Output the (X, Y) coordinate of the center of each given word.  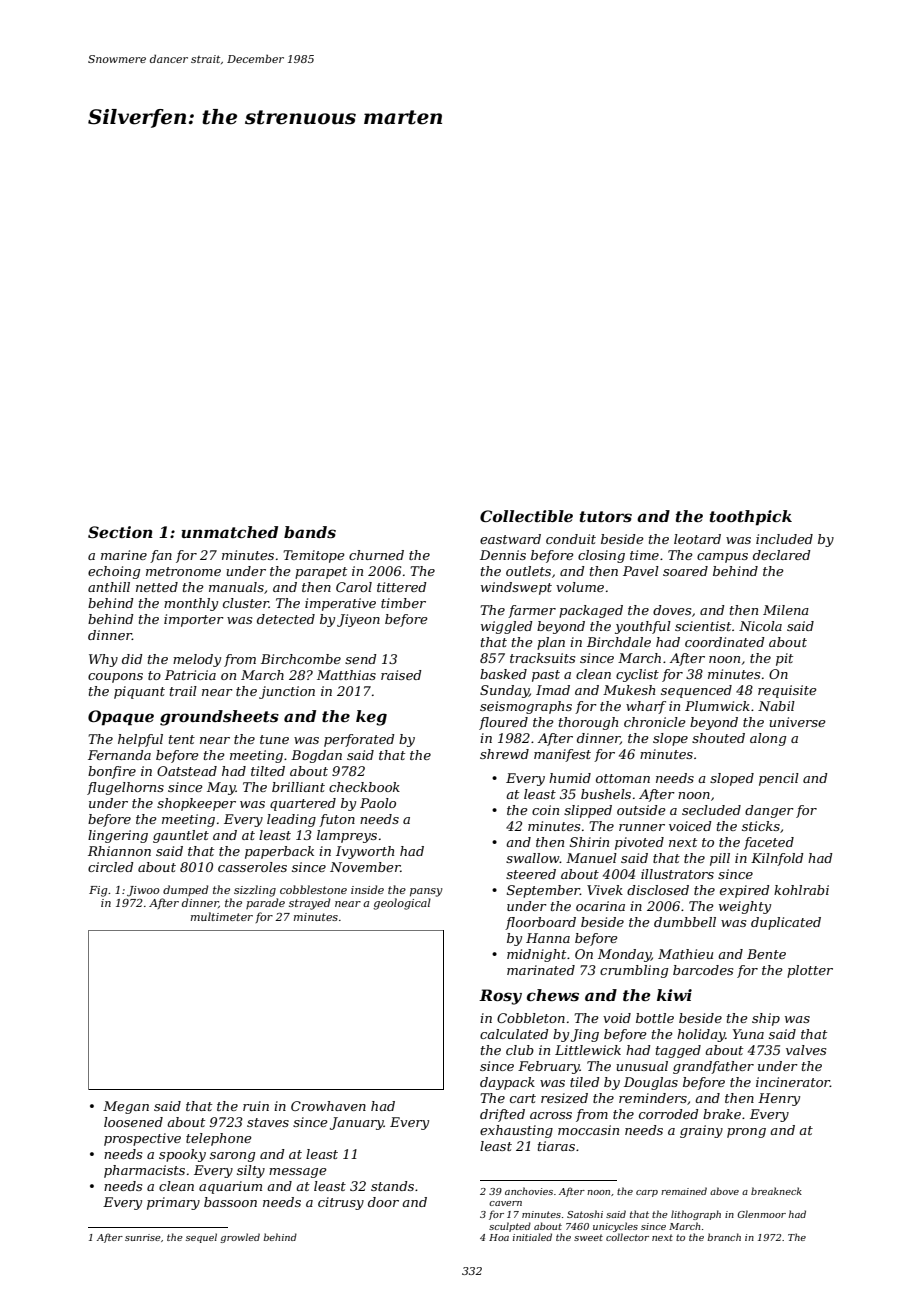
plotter (810, 971)
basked (503, 674)
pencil (779, 779)
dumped (185, 890)
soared (685, 571)
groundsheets (219, 718)
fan (161, 556)
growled (240, 1238)
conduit (571, 539)
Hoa (499, 1237)
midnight (536, 955)
